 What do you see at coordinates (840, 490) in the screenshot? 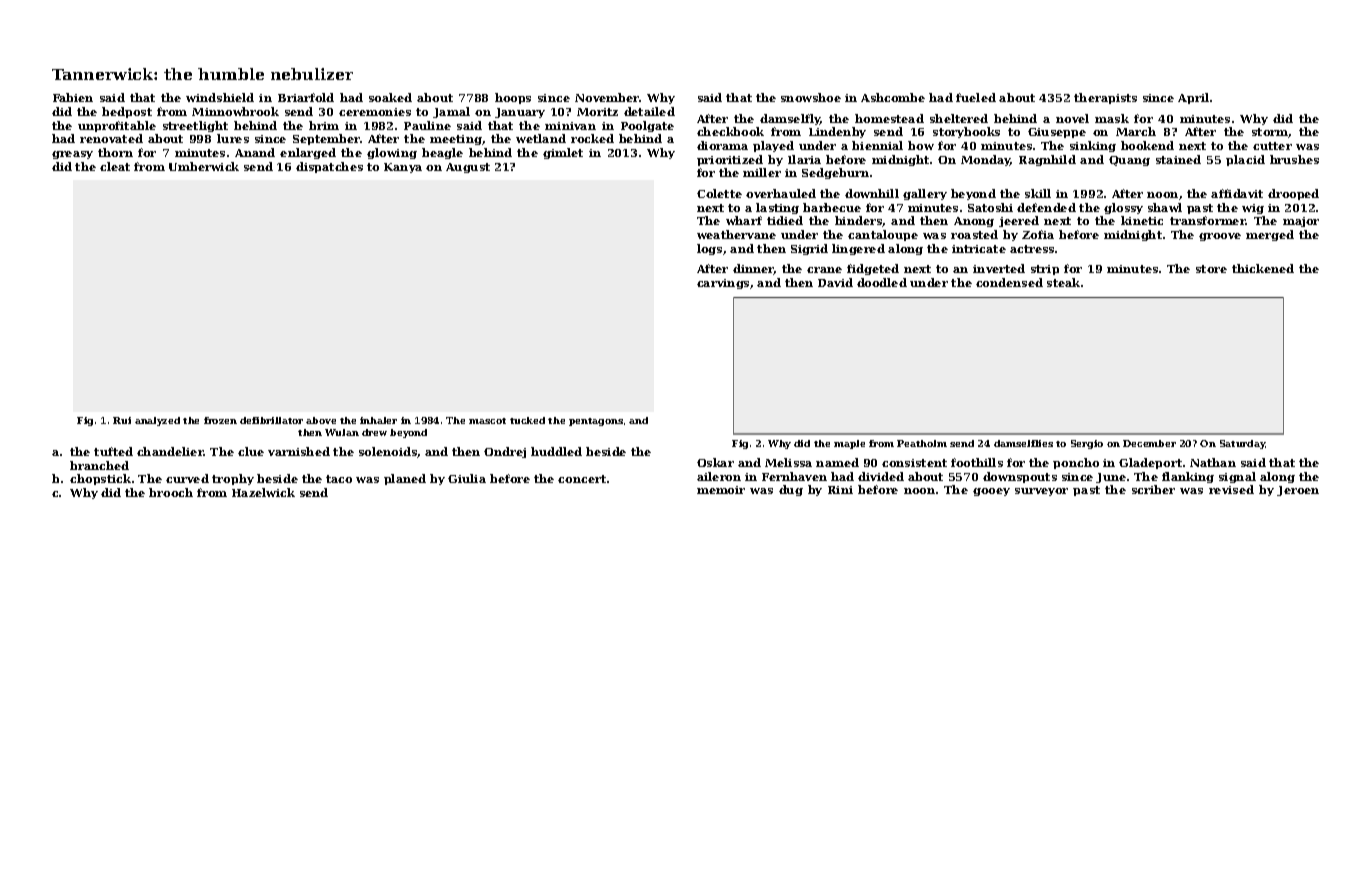
I see `Rini` at bounding box center [840, 490].
